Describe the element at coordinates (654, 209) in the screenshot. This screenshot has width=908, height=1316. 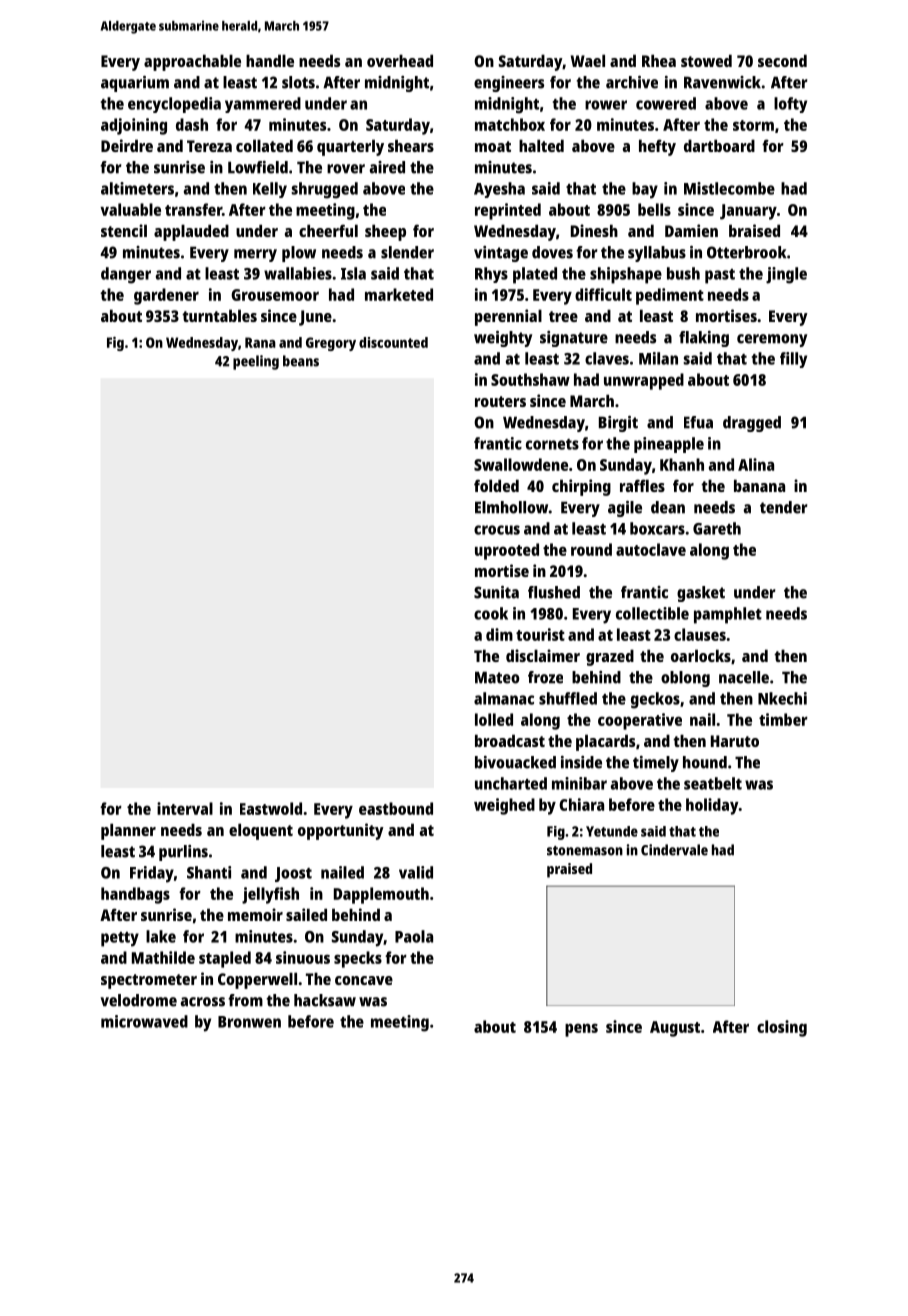
I see `bells` at that location.
